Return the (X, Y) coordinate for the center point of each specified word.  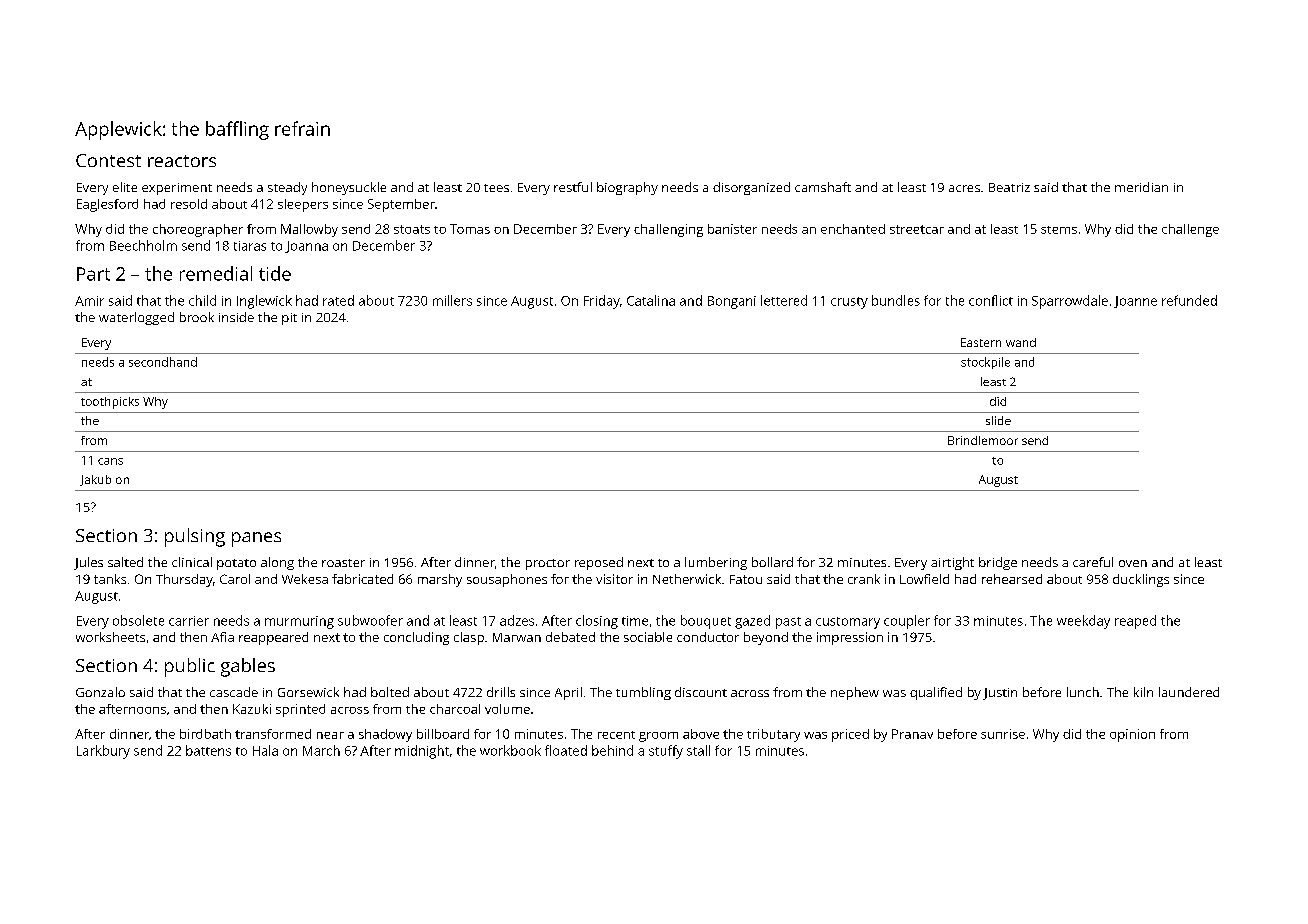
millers (452, 300)
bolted (390, 692)
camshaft (823, 187)
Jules (88, 563)
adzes (517, 620)
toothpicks (110, 403)
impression (850, 638)
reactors (182, 161)
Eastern (981, 342)
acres (964, 188)
